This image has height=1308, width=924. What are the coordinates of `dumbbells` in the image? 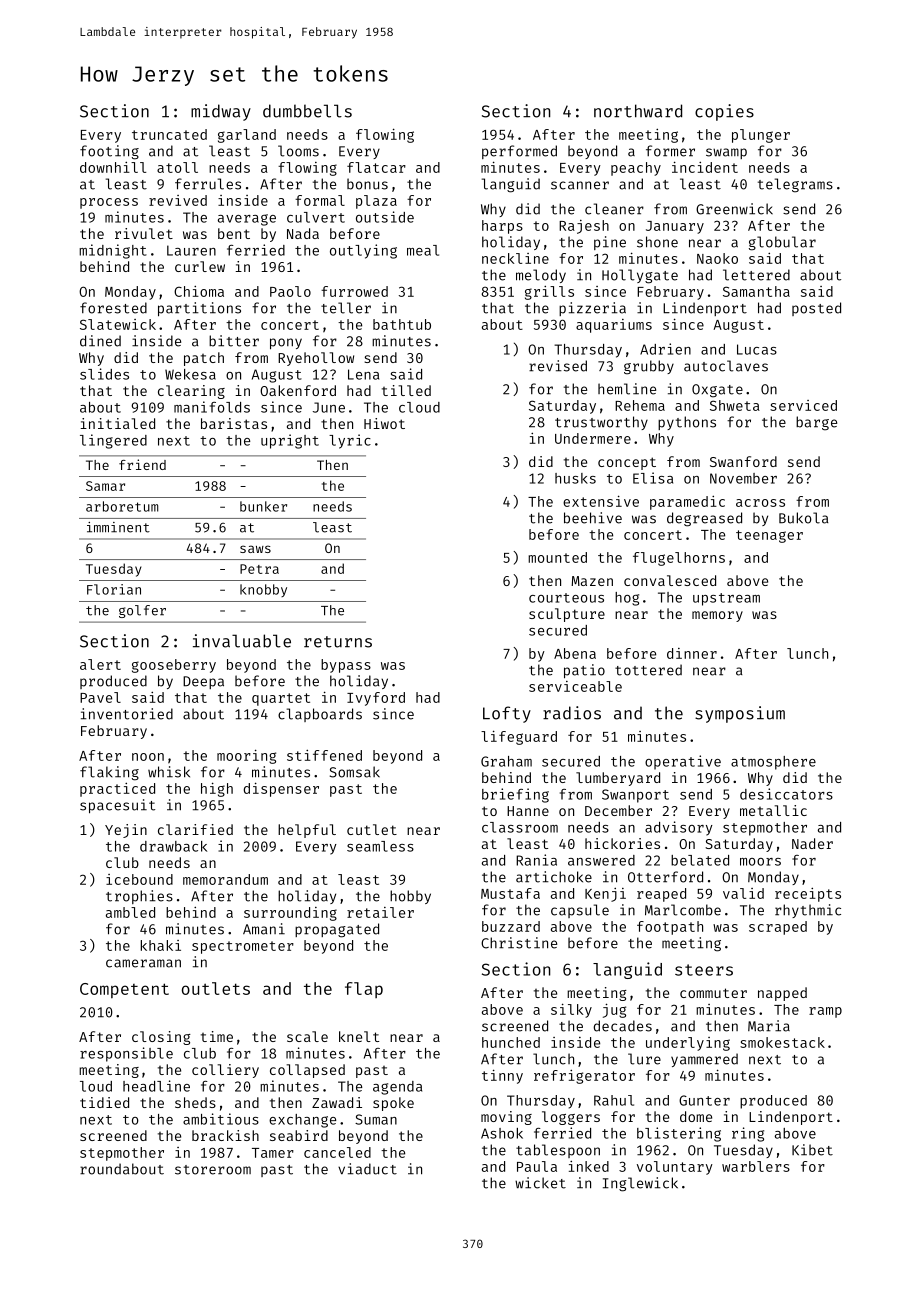 It's located at (307, 111).
